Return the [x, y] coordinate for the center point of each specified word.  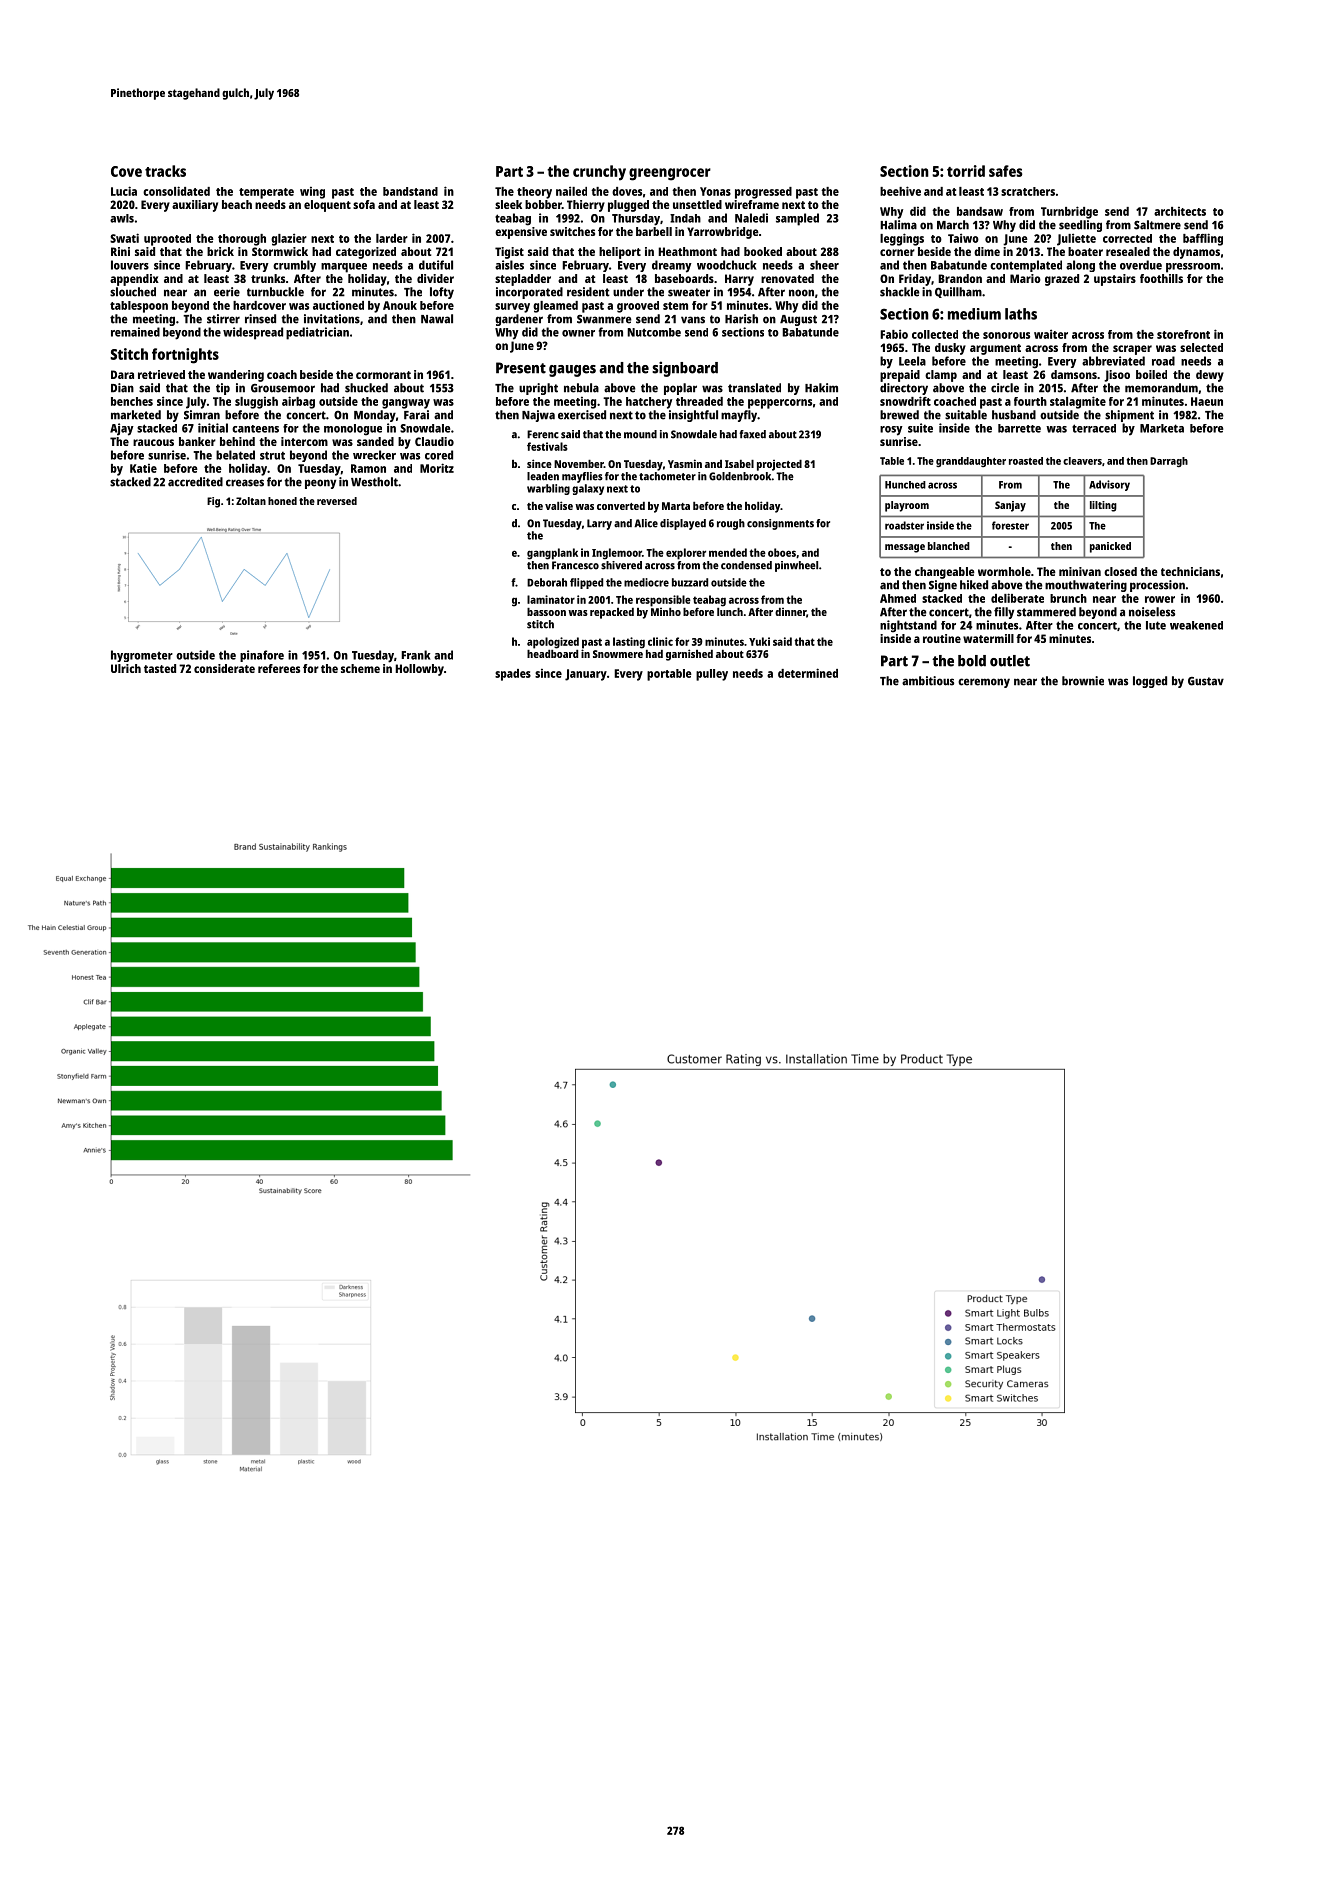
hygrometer [142, 656]
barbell [654, 231]
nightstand [908, 626]
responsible [663, 601]
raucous [153, 442]
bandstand [410, 191]
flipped [586, 583]
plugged [628, 206]
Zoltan [251, 501]
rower [1160, 599]
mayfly [739, 416]
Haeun [1207, 401]
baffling [1203, 239]
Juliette [1076, 239]
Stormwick [280, 251]
